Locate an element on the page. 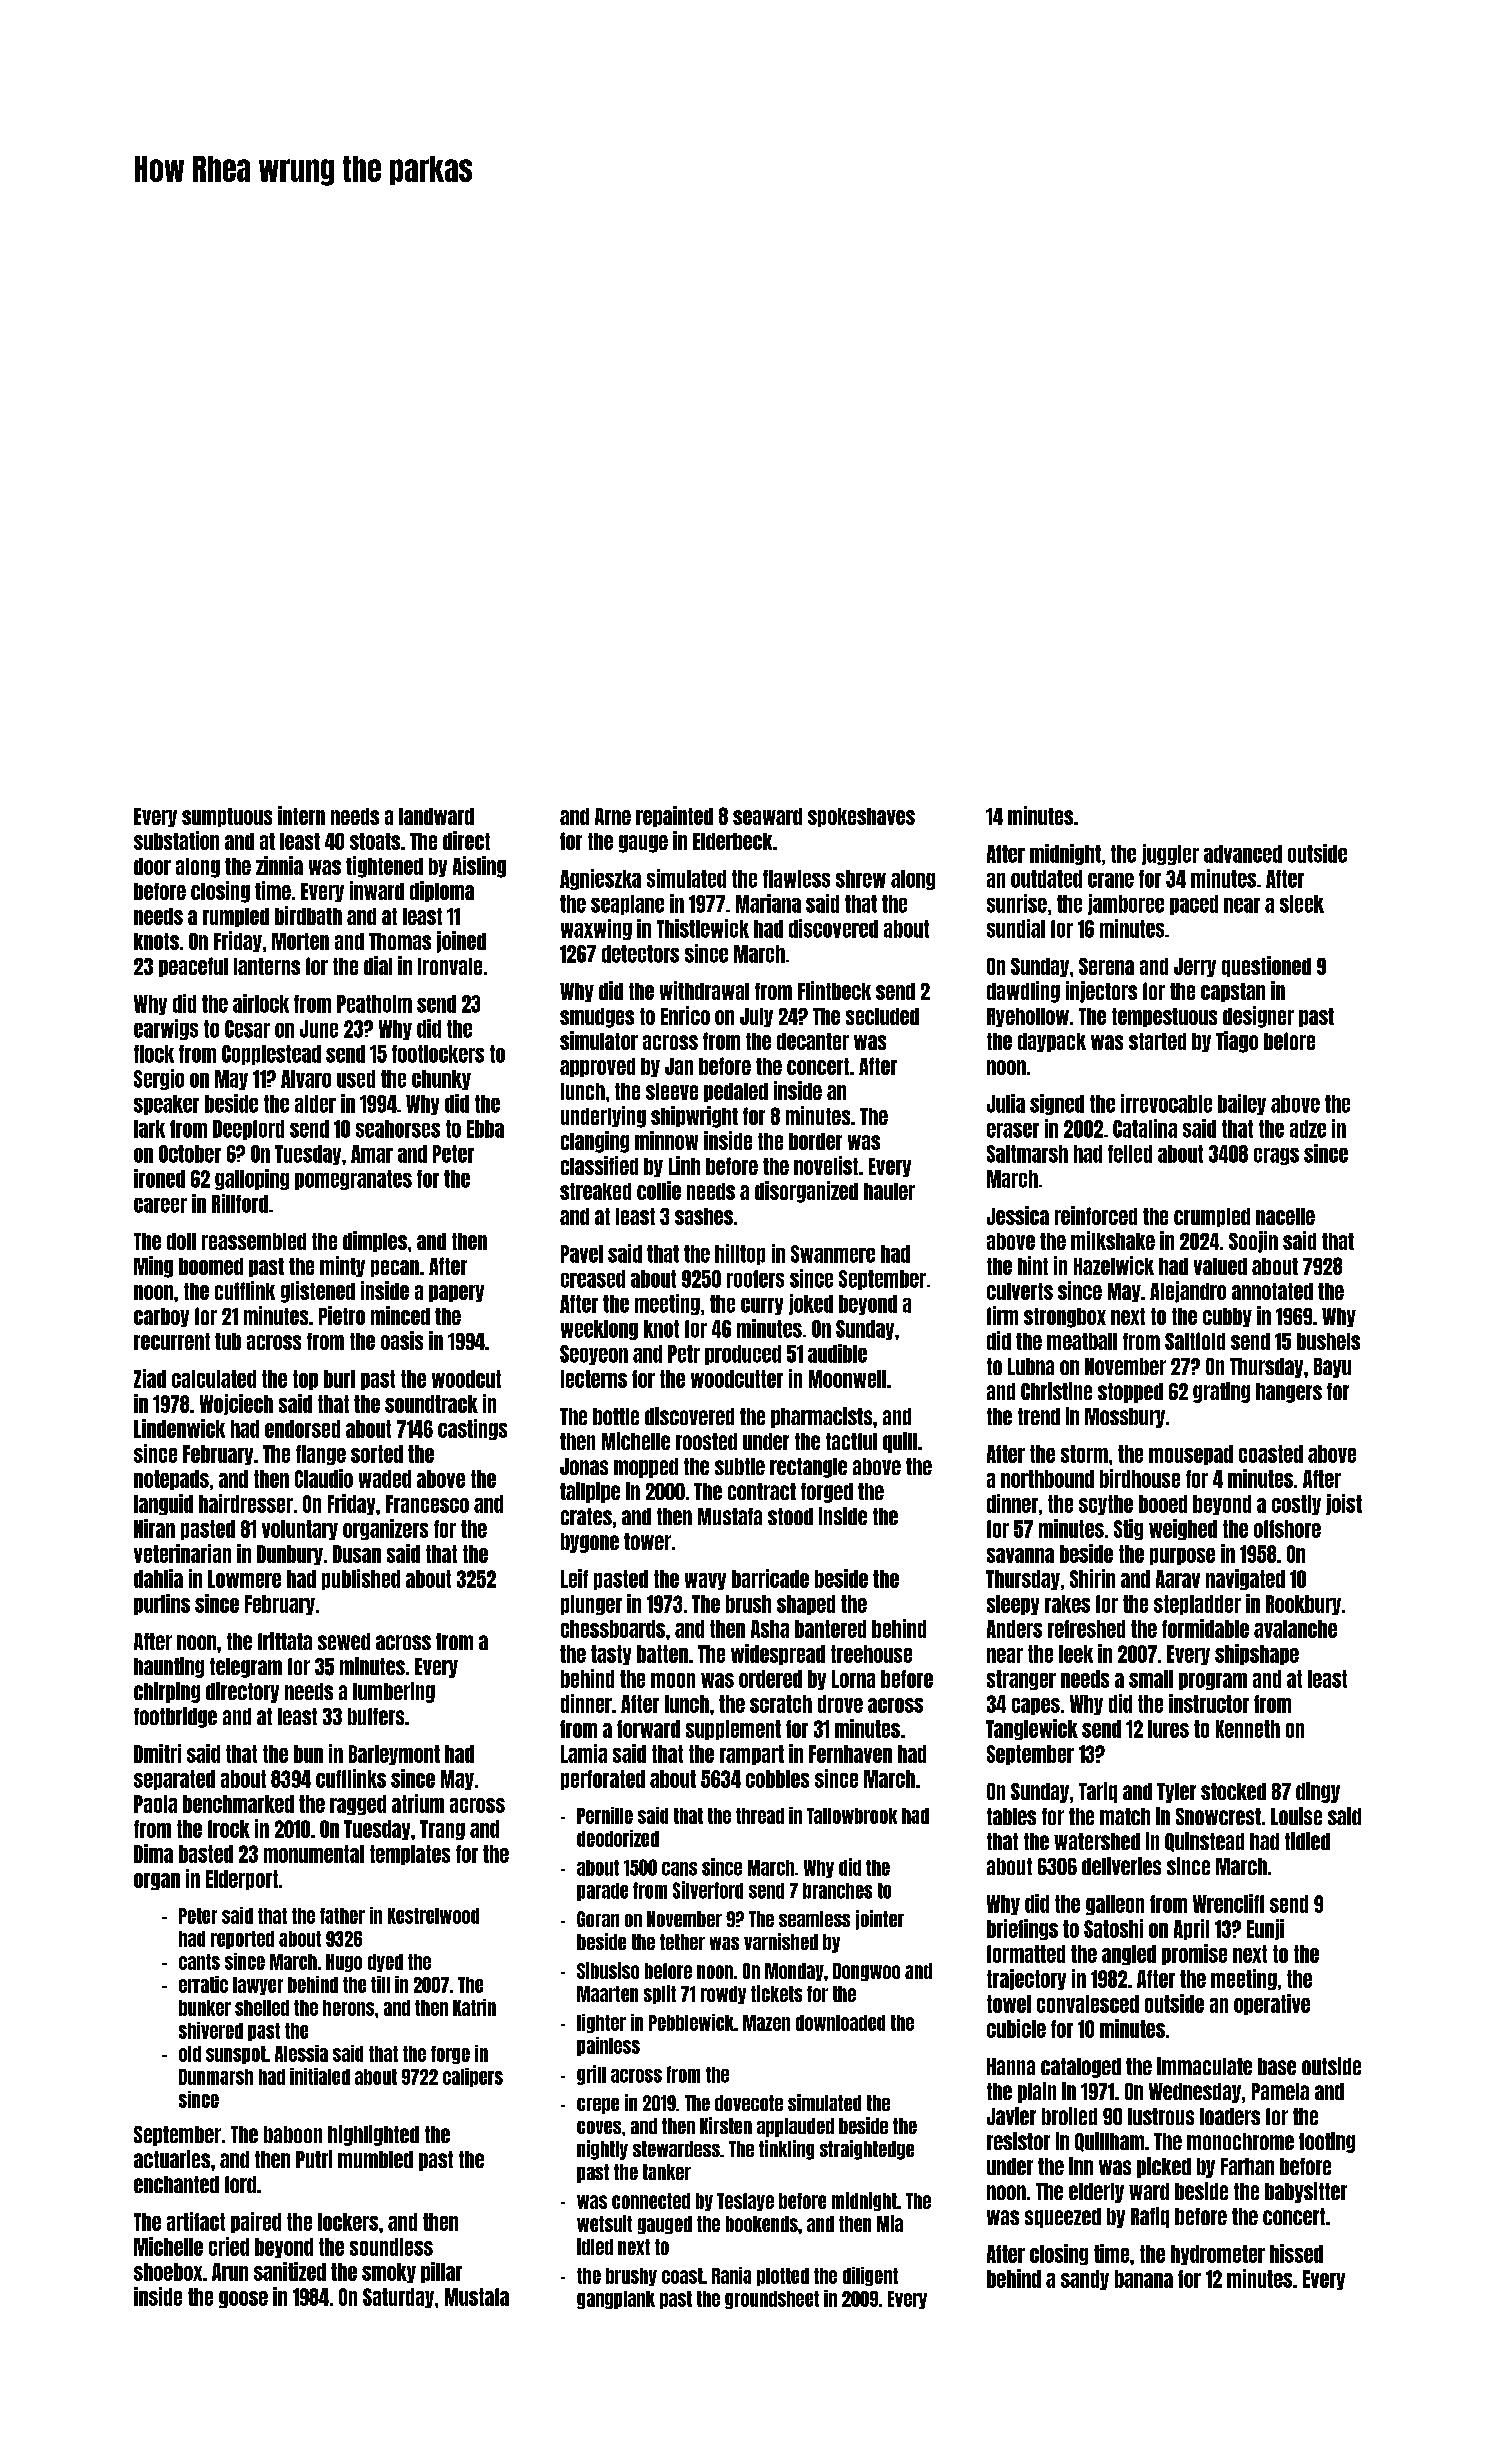 This image has height=2464, width=1496. injectors is located at coordinates (1101, 992).
